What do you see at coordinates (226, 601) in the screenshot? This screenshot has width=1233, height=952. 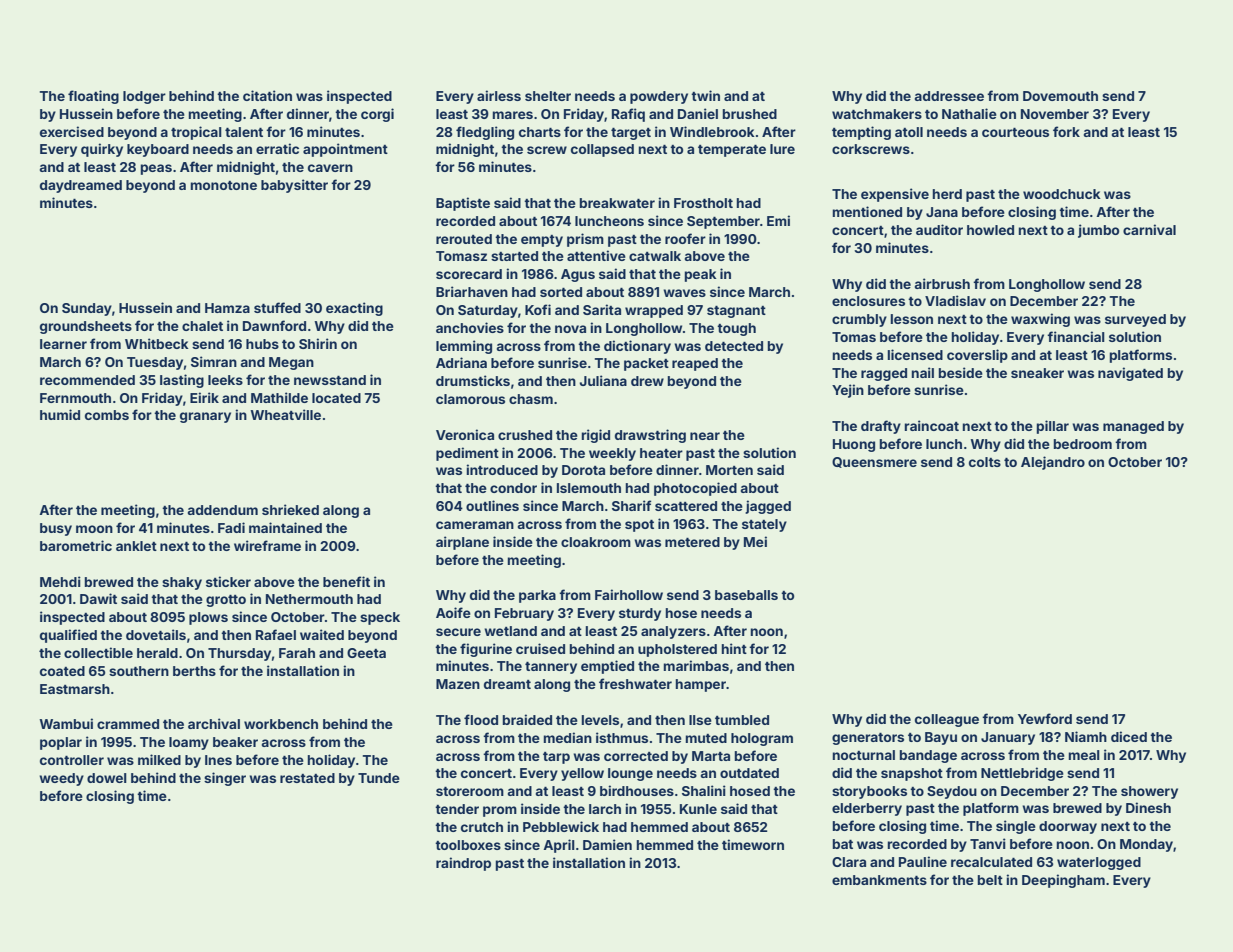 I see `grotto` at bounding box center [226, 601].
